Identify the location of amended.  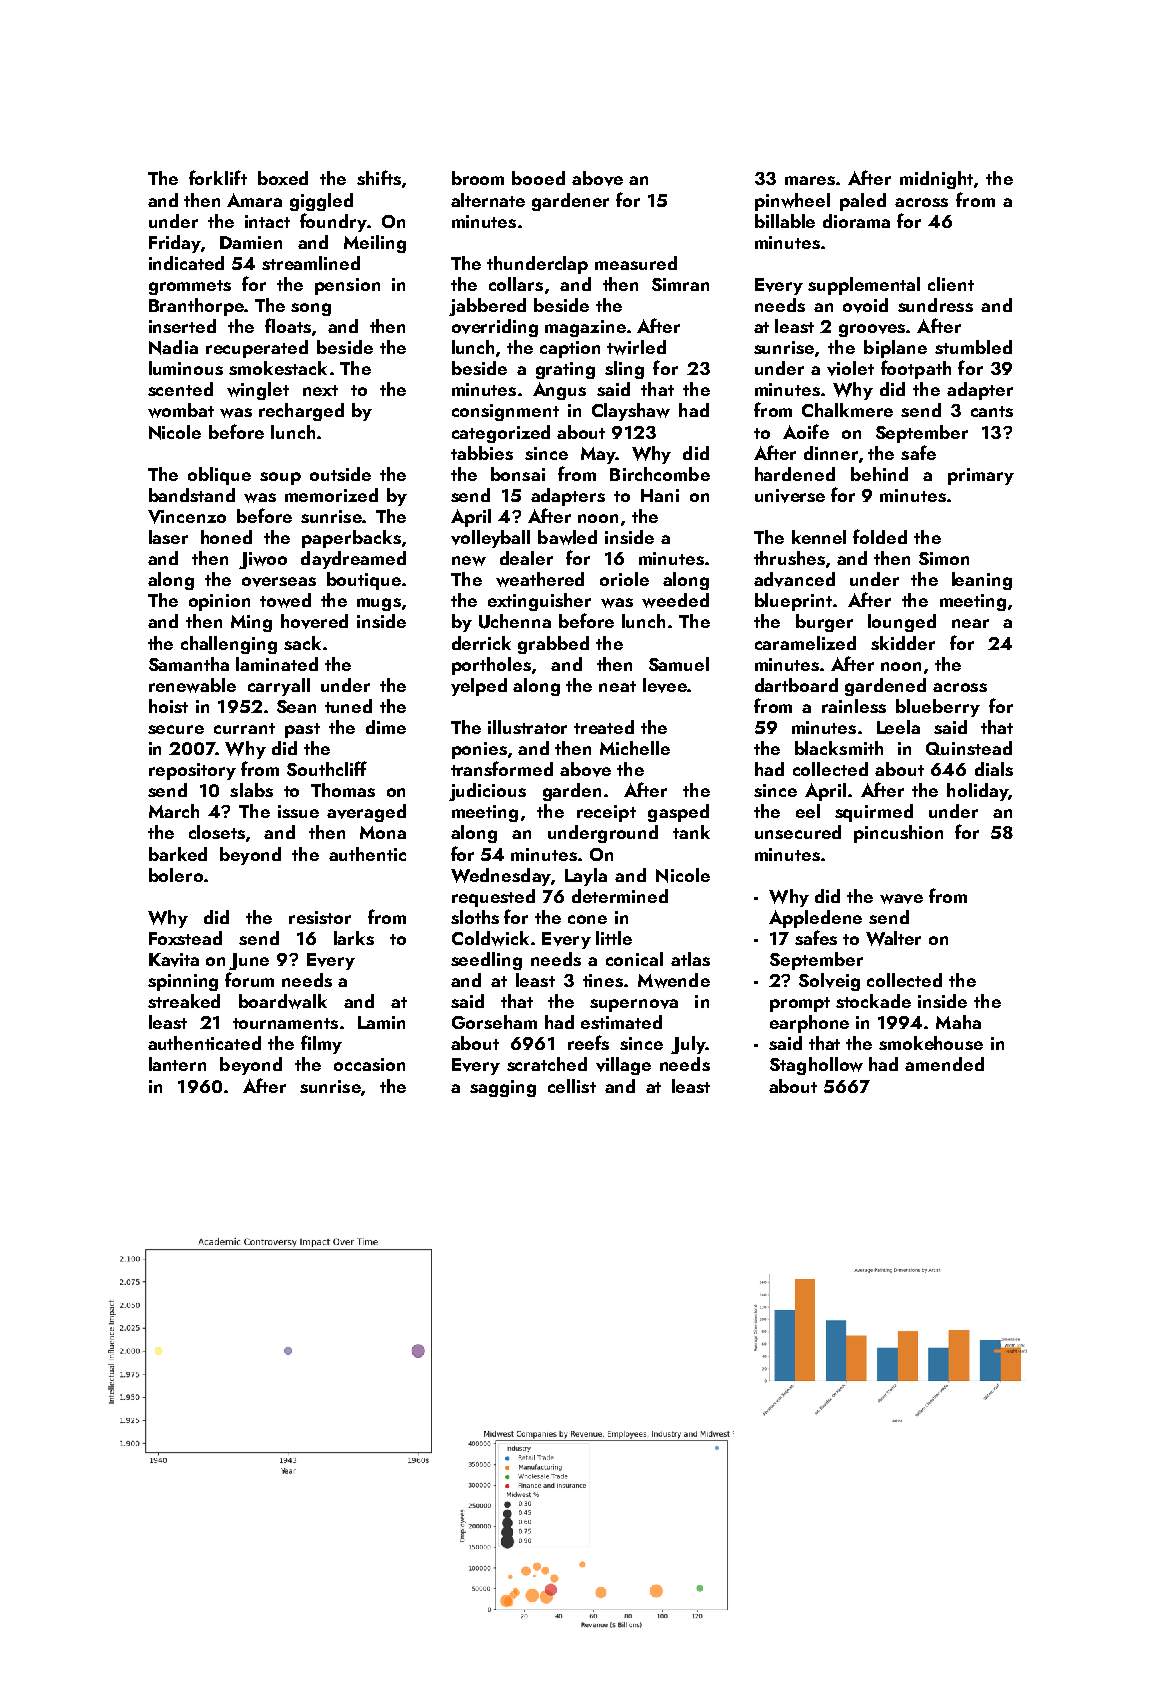
(944, 1064).
